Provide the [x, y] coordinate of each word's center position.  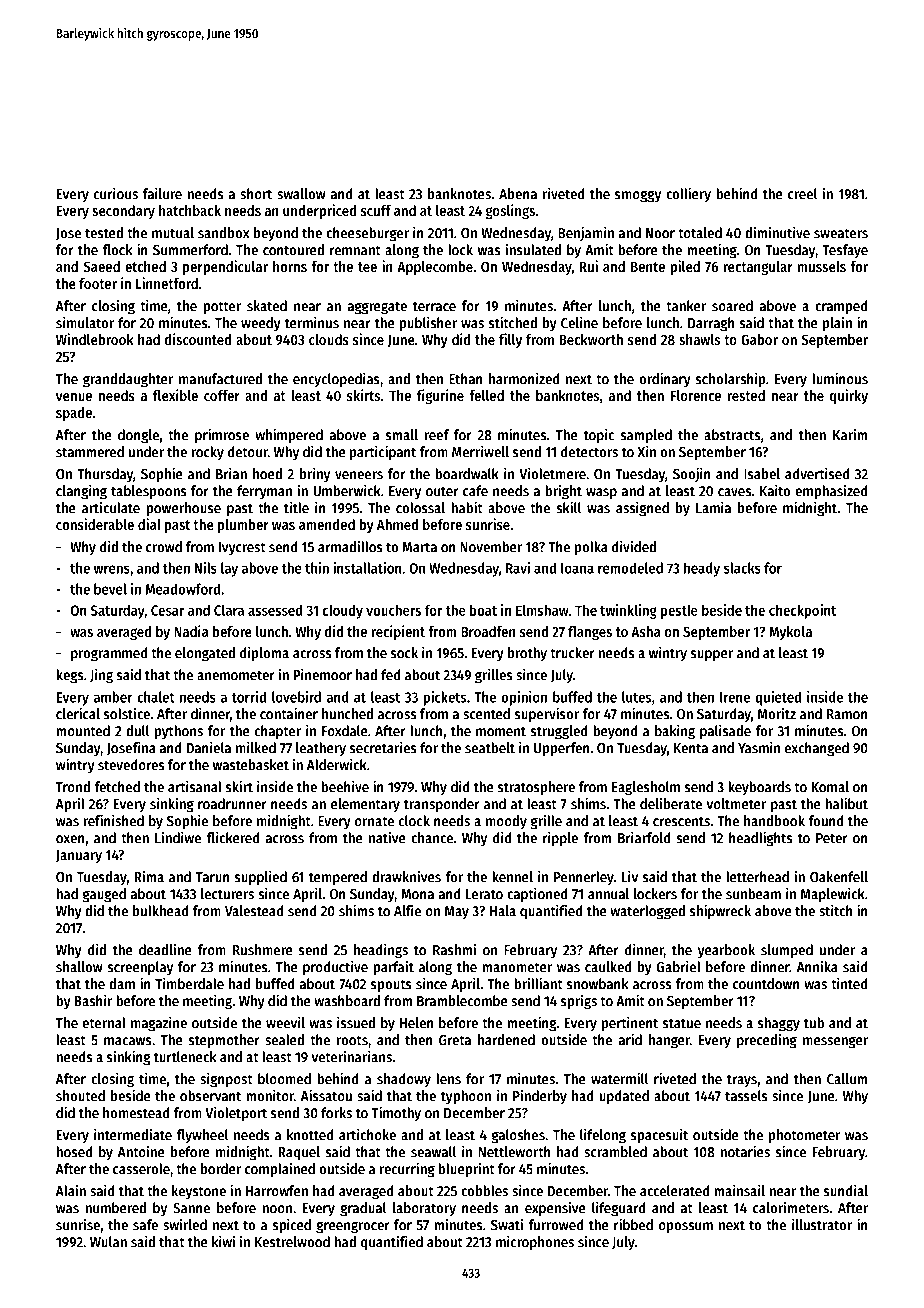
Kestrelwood [292, 1242]
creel [802, 194]
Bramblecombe [462, 1001]
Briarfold [644, 837]
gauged [104, 895]
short [256, 194]
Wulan [108, 1242]
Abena [518, 194]
